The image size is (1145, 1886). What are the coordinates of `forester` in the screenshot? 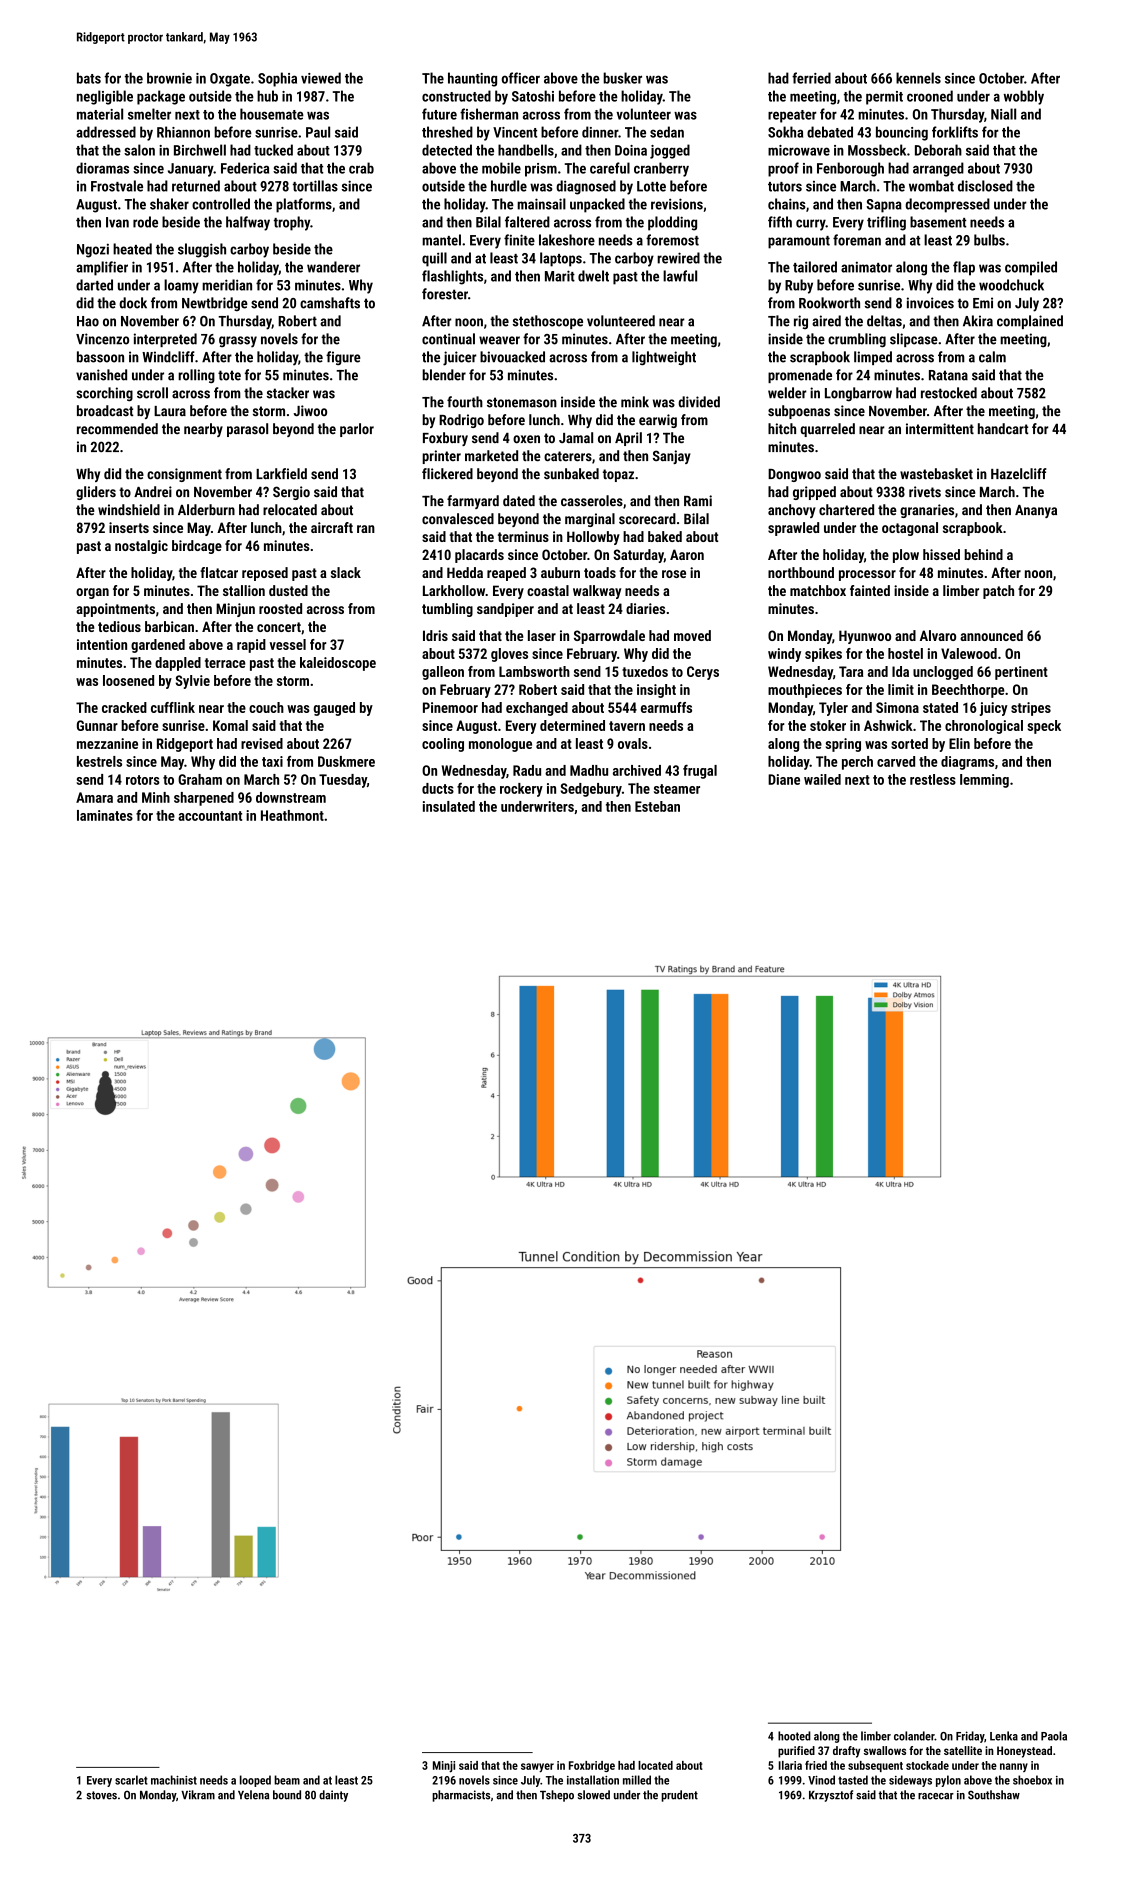 It's located at (445, 294).
